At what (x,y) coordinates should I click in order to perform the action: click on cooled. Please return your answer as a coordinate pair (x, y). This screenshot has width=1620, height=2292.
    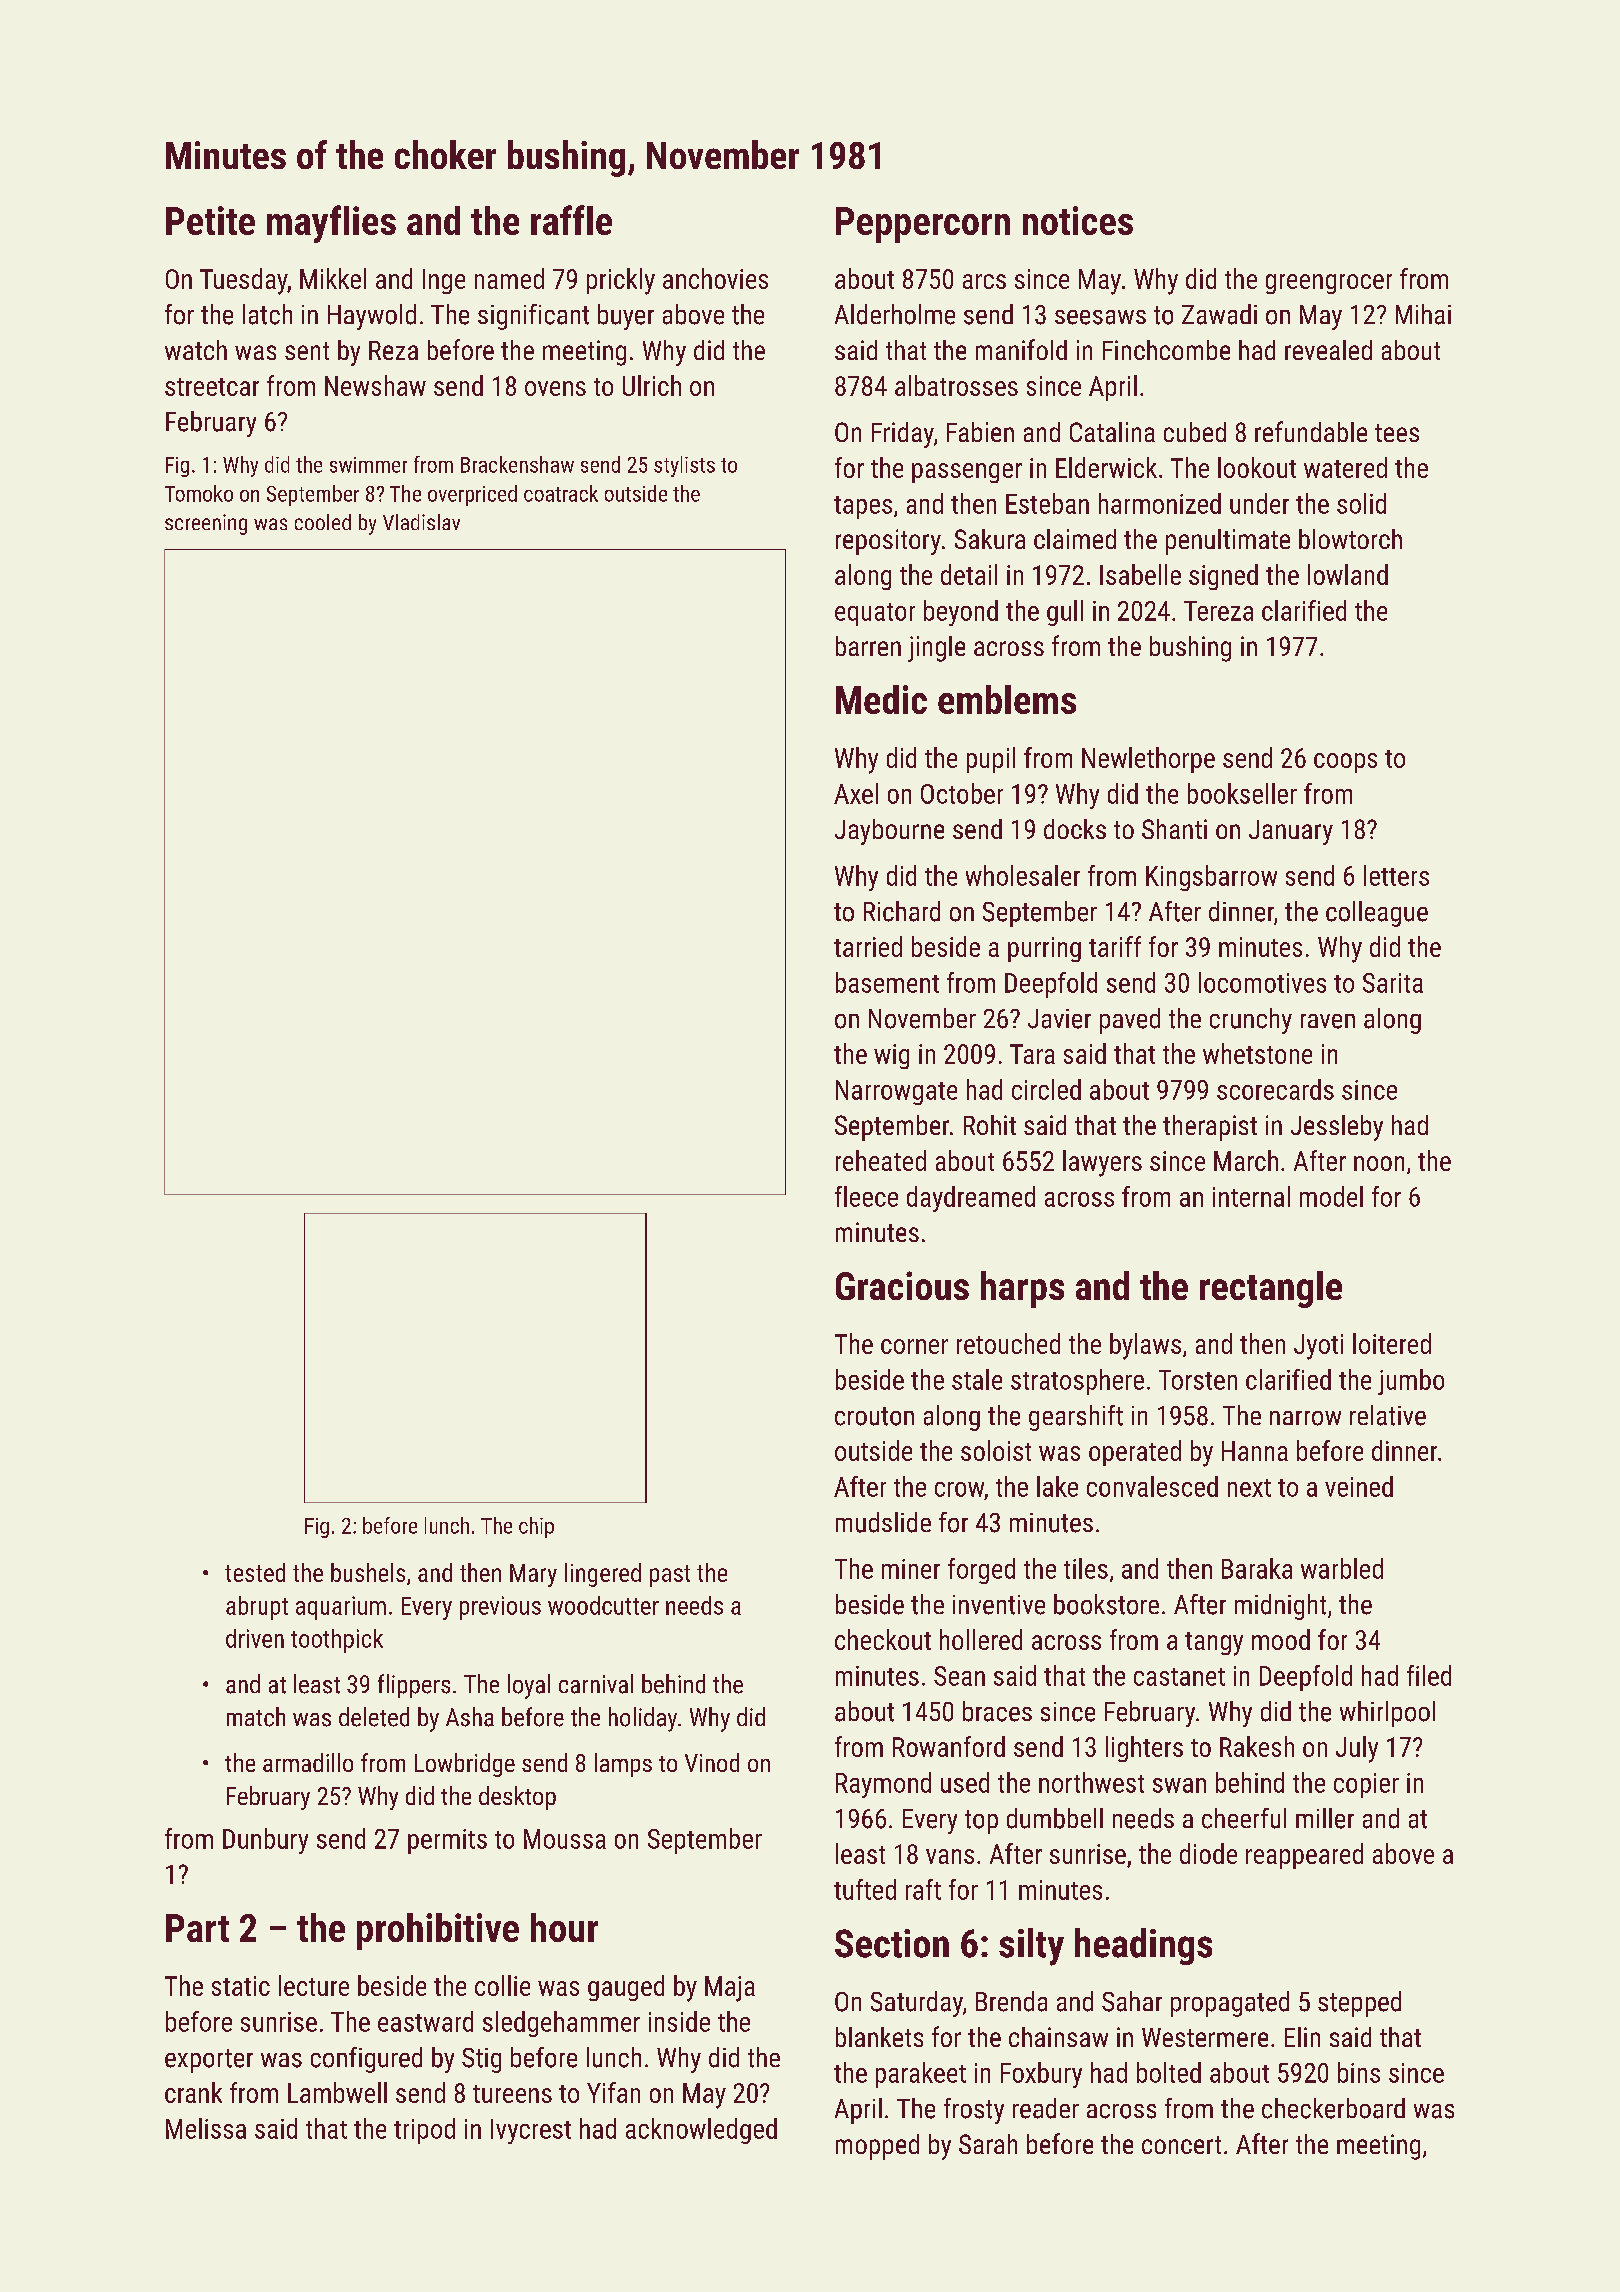
    Looking at the image, I should click on (323, 522).
